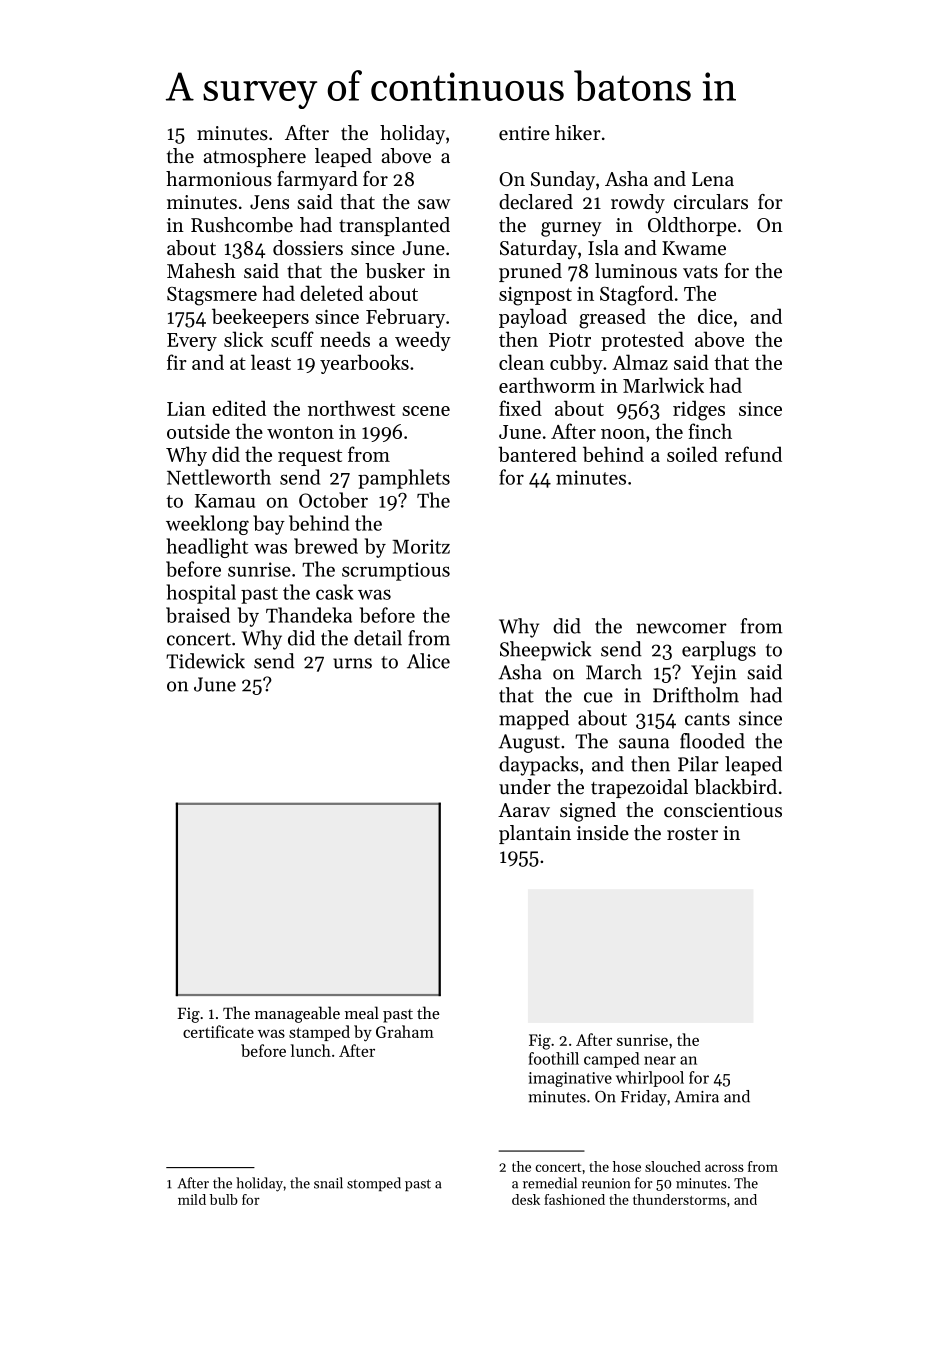  I want to click on declared, so click(536, 202).
